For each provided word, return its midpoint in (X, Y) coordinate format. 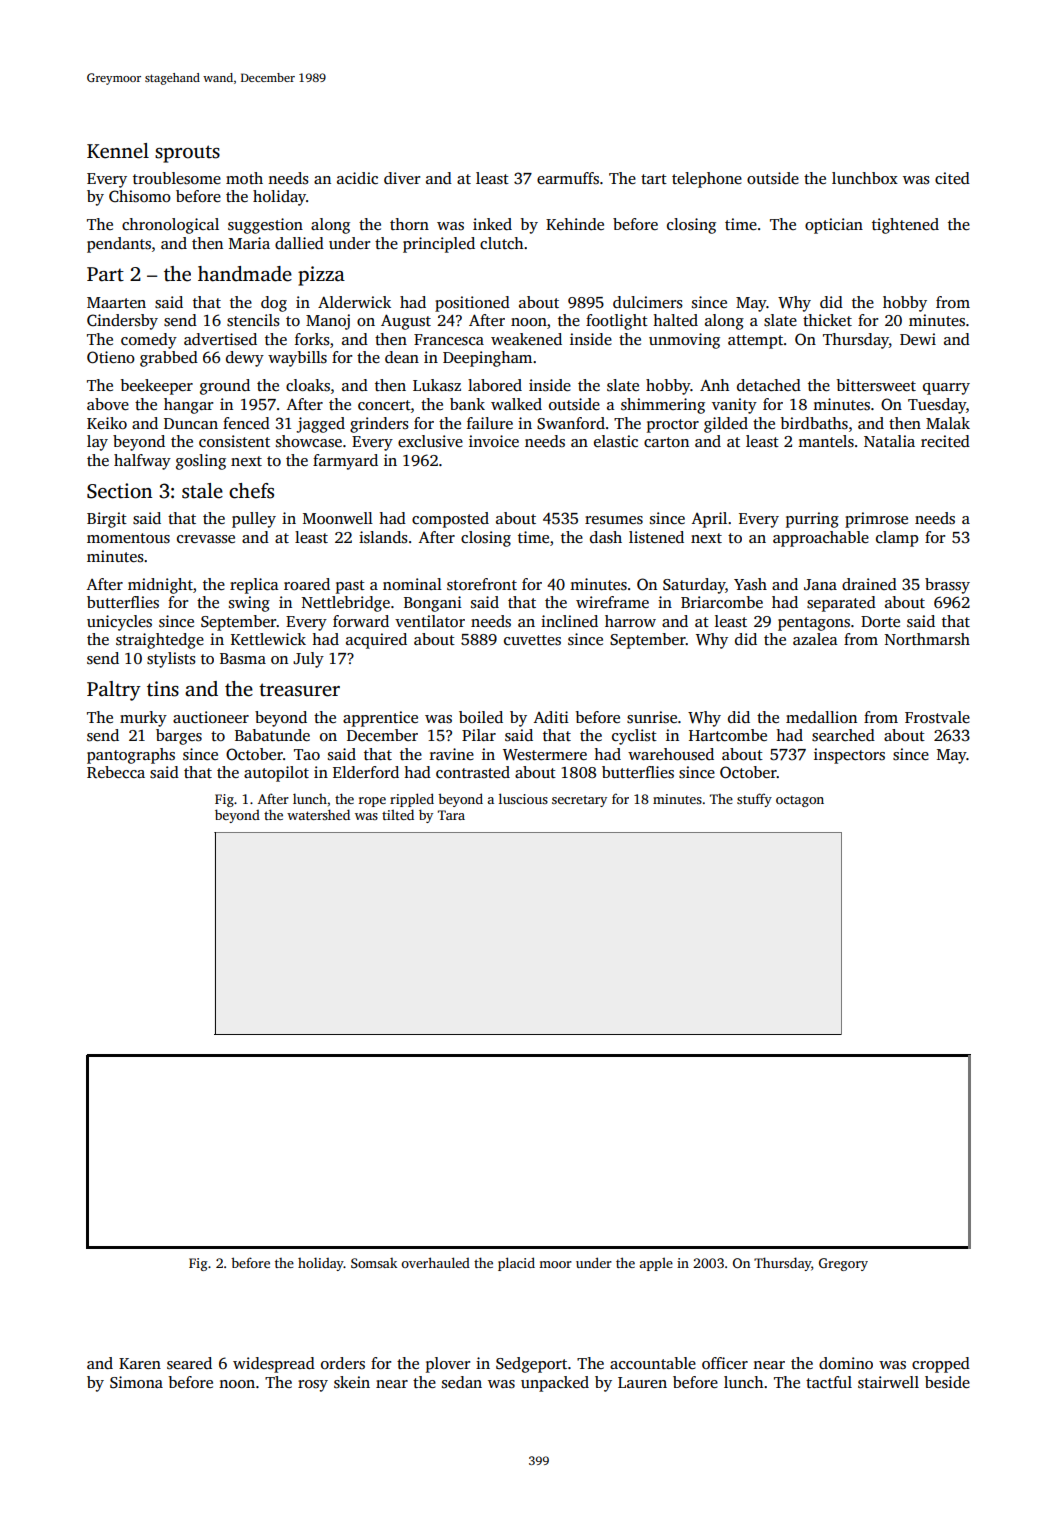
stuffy (754, 800)
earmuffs (568, 178)
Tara (451, 815)
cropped (941, 1365)
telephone (707, 180)
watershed (318, 814)
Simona (136, 1382)
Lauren (642, 1382)
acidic (357, 178)
